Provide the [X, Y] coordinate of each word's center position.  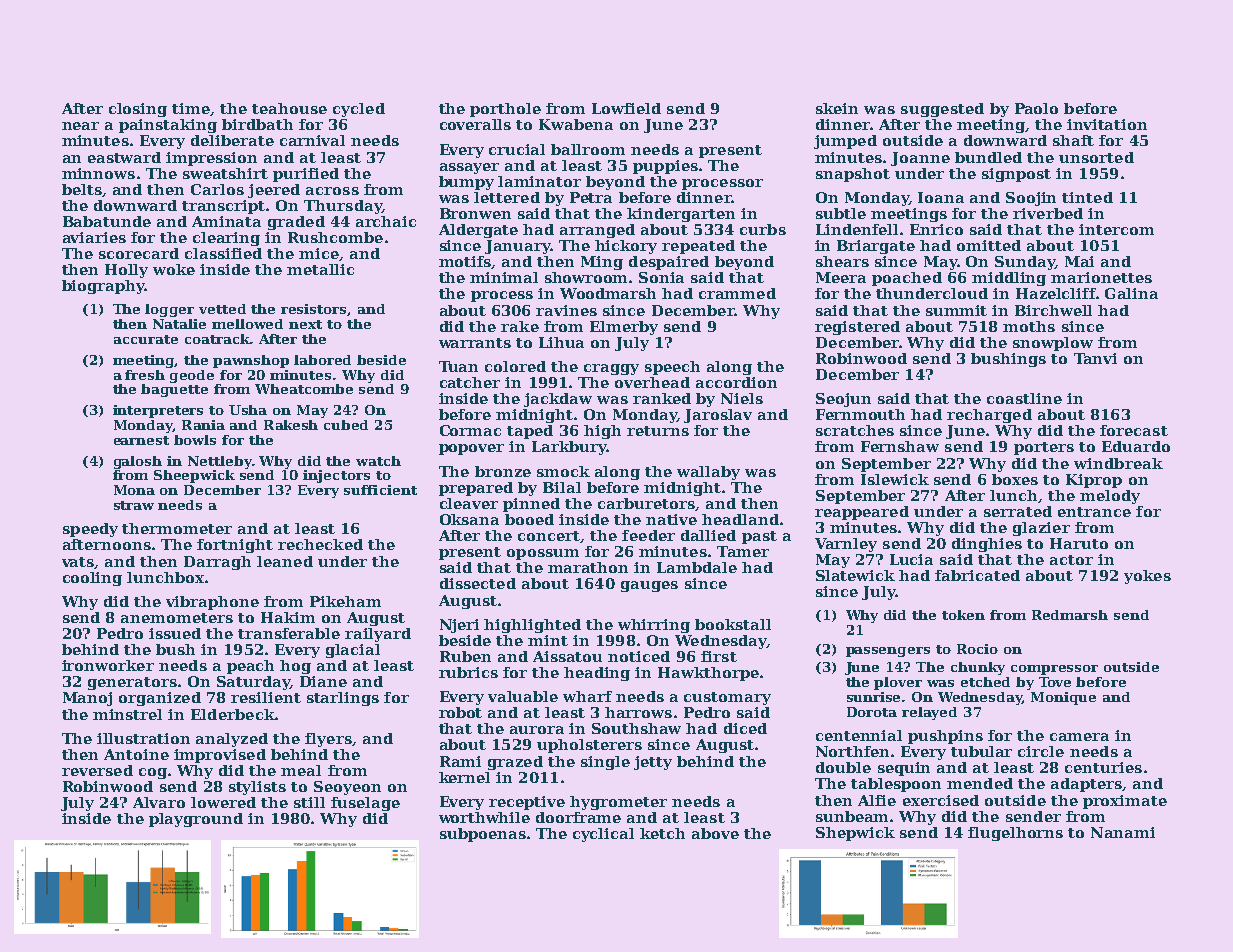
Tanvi [1095, 358]
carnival [312, 140]
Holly [126, 271]
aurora [537, 730]
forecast [1134, 430]
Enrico [936, 229]
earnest [141, 440]
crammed [737, 293]
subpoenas [483, 835]
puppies [665, 167]
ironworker [108, 665]
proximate [1125, 802]
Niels [742, 398]
